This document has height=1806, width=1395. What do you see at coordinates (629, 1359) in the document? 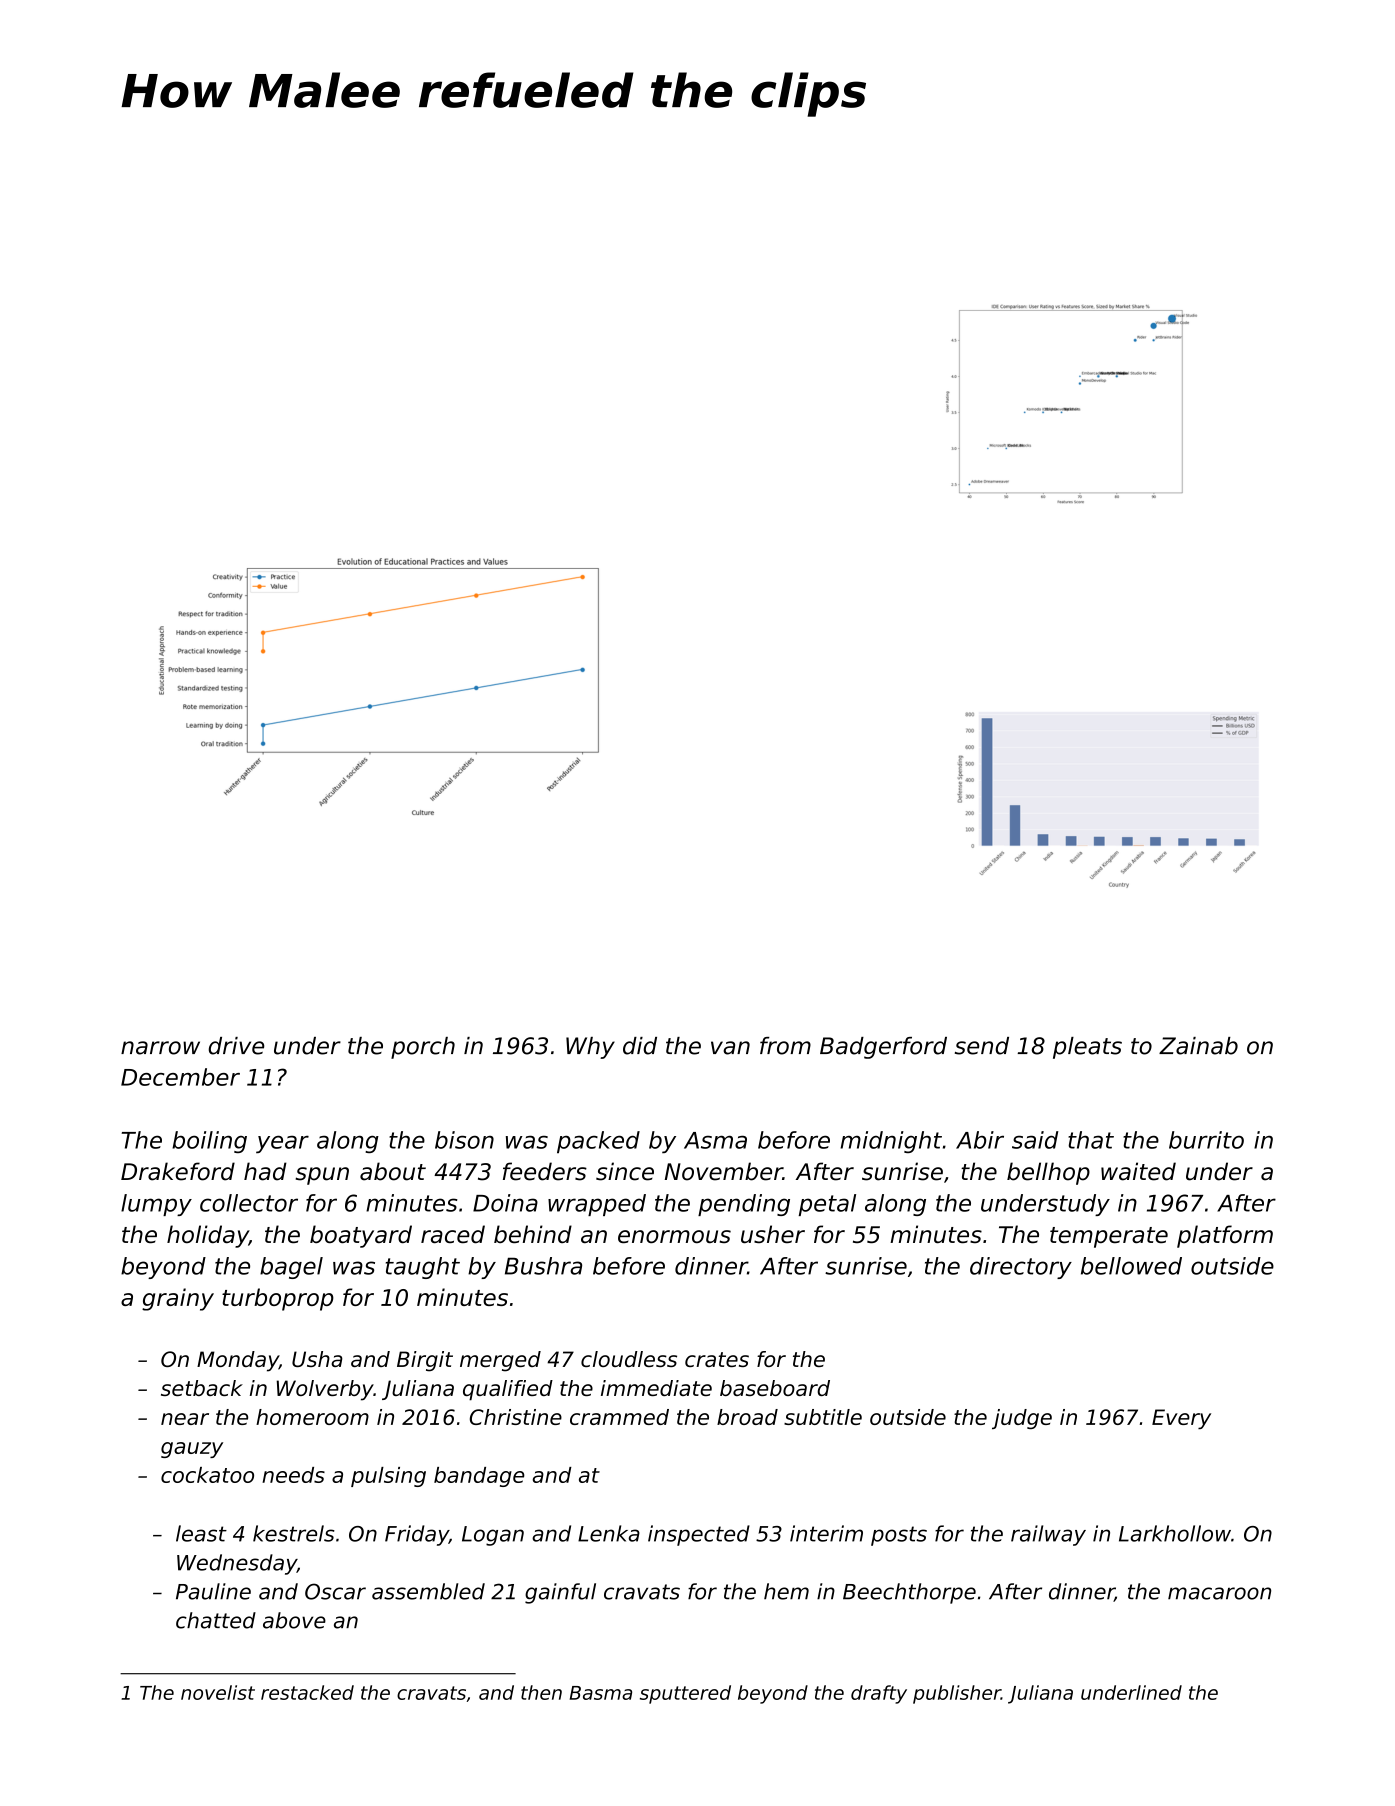
I see `cloudless` at bounding box center [629, 1359].
